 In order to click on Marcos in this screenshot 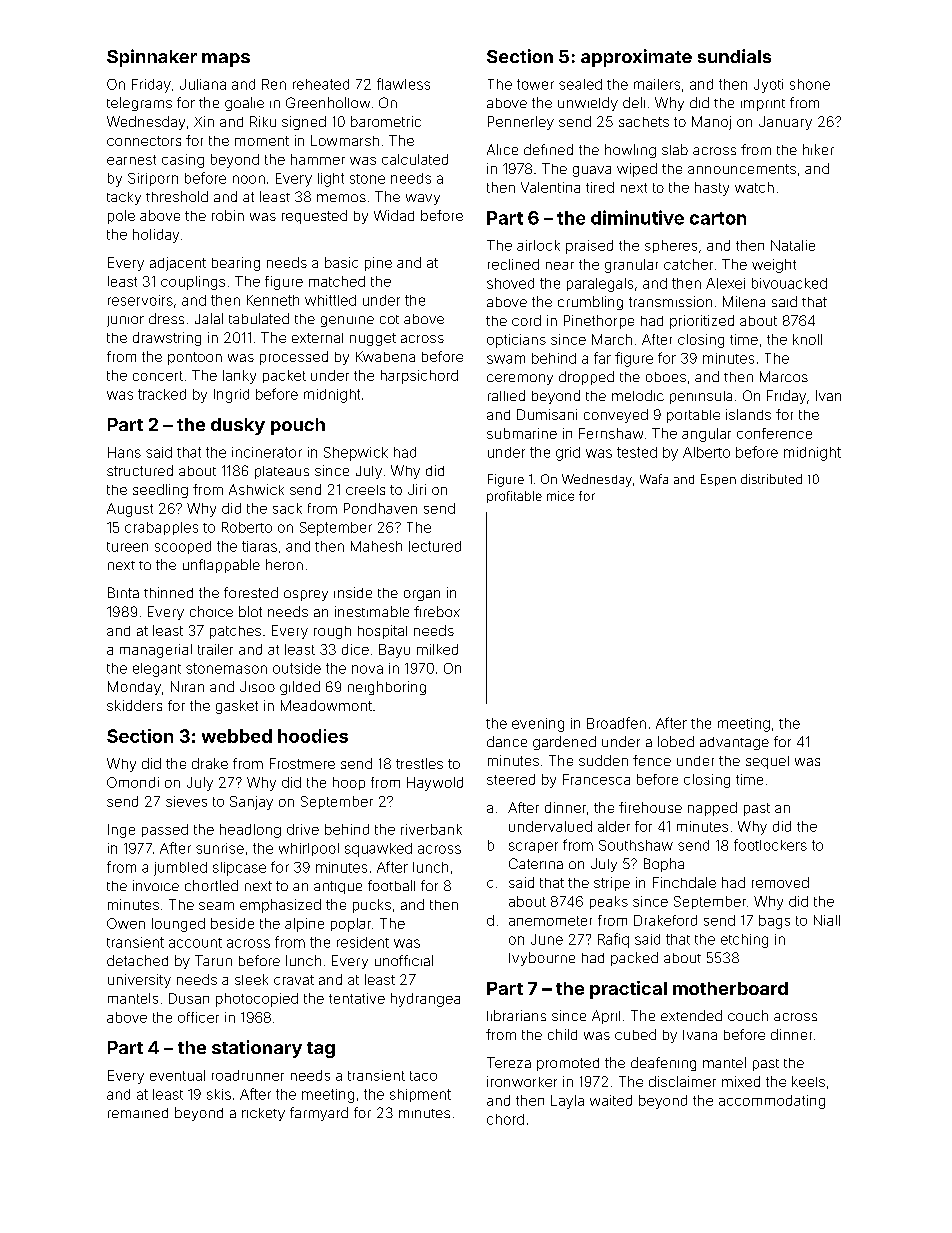, I will do `click(784, 376)`.
